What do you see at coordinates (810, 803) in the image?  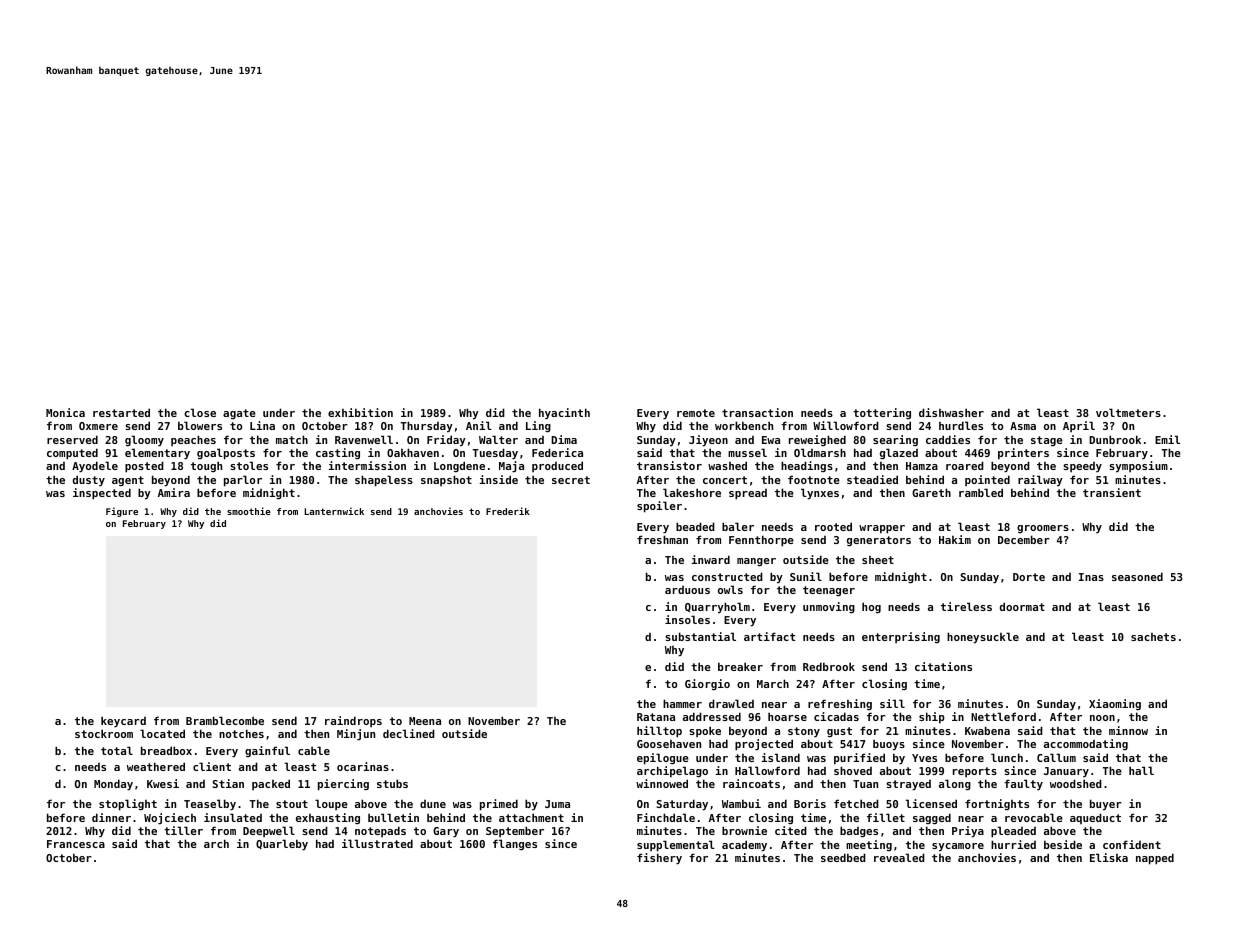 I see `Boris` at bounding box center [810, 803].
